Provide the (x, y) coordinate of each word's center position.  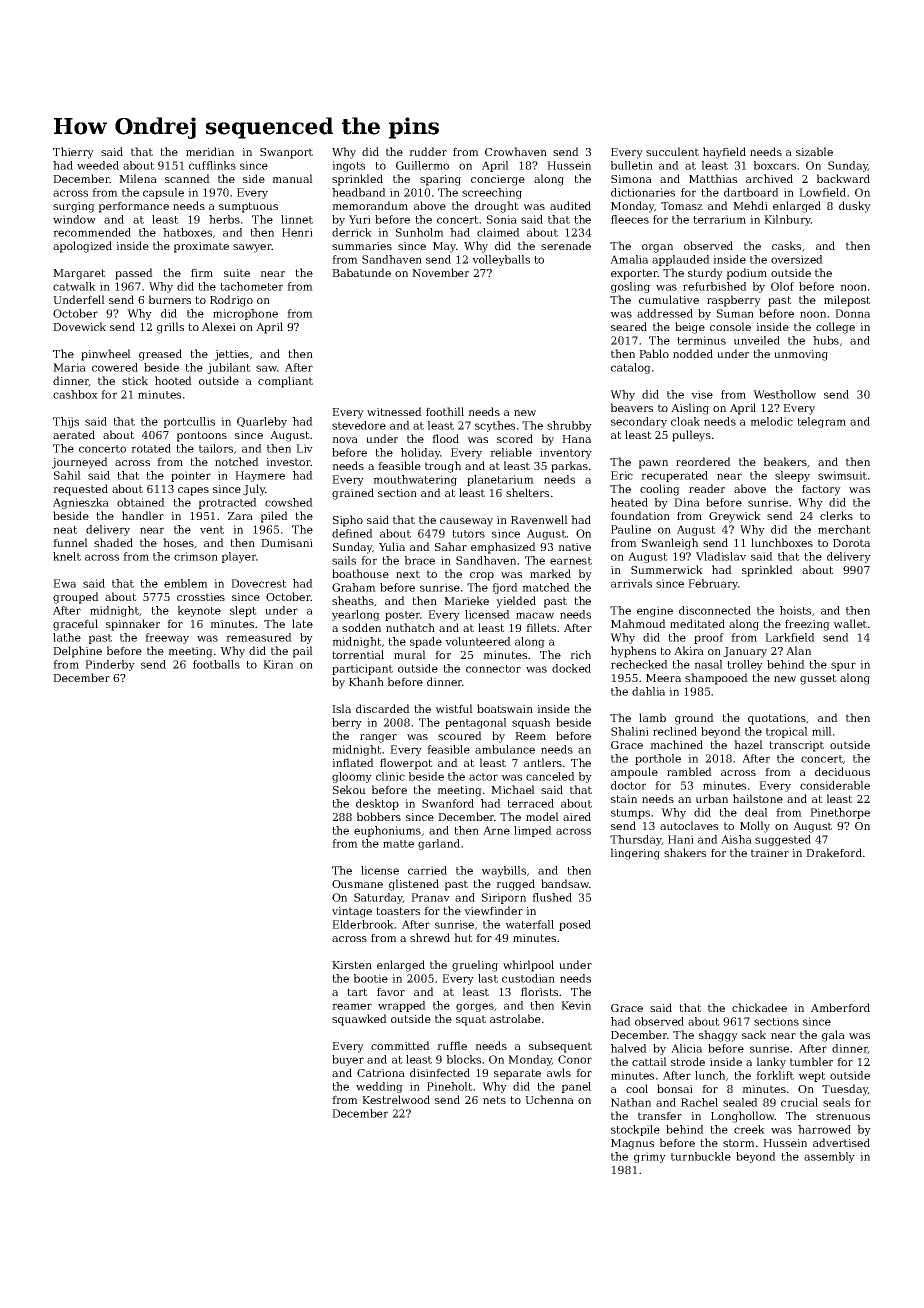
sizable (814, 151)
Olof (782, 286)
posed (575, 925)
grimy (650, 1157)
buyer (348, 1060)
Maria (69, 367)
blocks (464, 1059)
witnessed (394, 411)
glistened (414, 885)
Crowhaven (516, 151)
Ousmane (357, 884)
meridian (210, 151)
